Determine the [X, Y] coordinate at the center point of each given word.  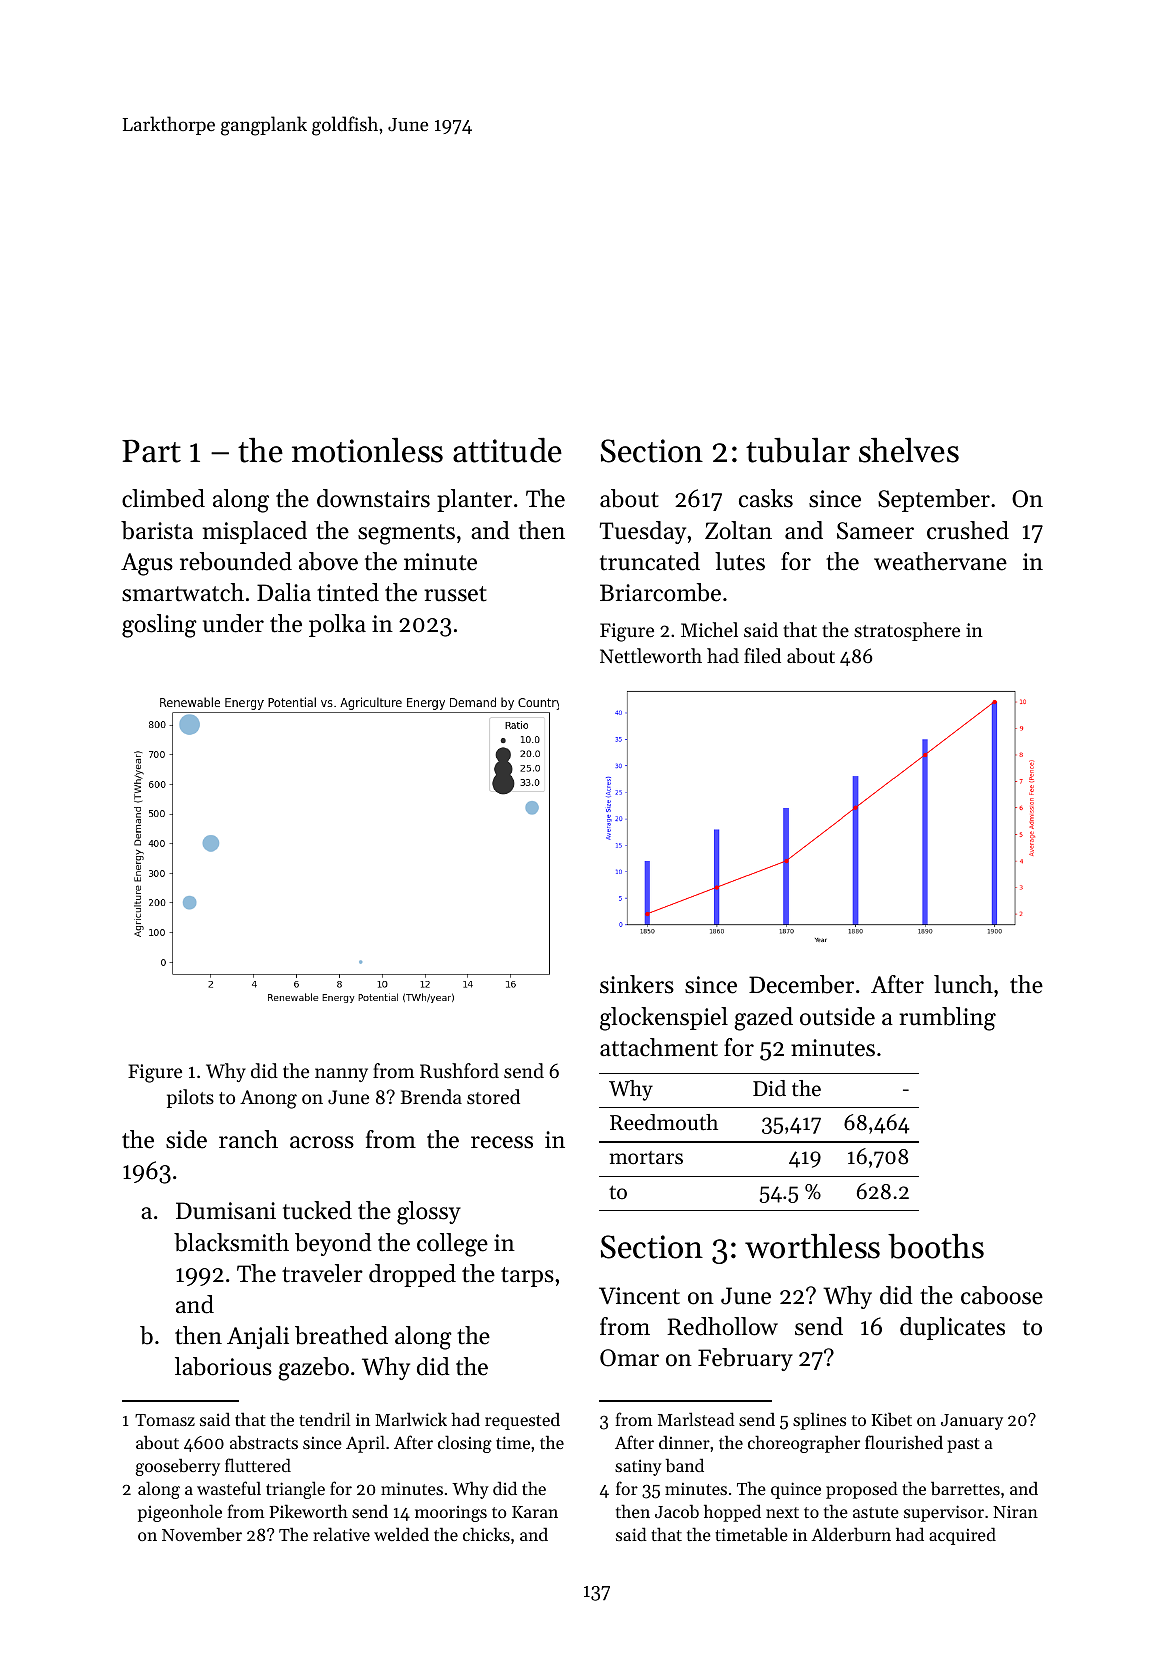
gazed [763, 1019]
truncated [650, 561]
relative [341, 1534]
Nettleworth [651, 655]
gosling [159, 626]
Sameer [875, 531]
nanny [341, 1075]
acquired [962, 1536]
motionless [367, 450]
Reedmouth [664, 1122]
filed [762, 655]
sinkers [637, 984]
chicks [486, 1534]
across [322, 1142]
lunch [963, 984]
